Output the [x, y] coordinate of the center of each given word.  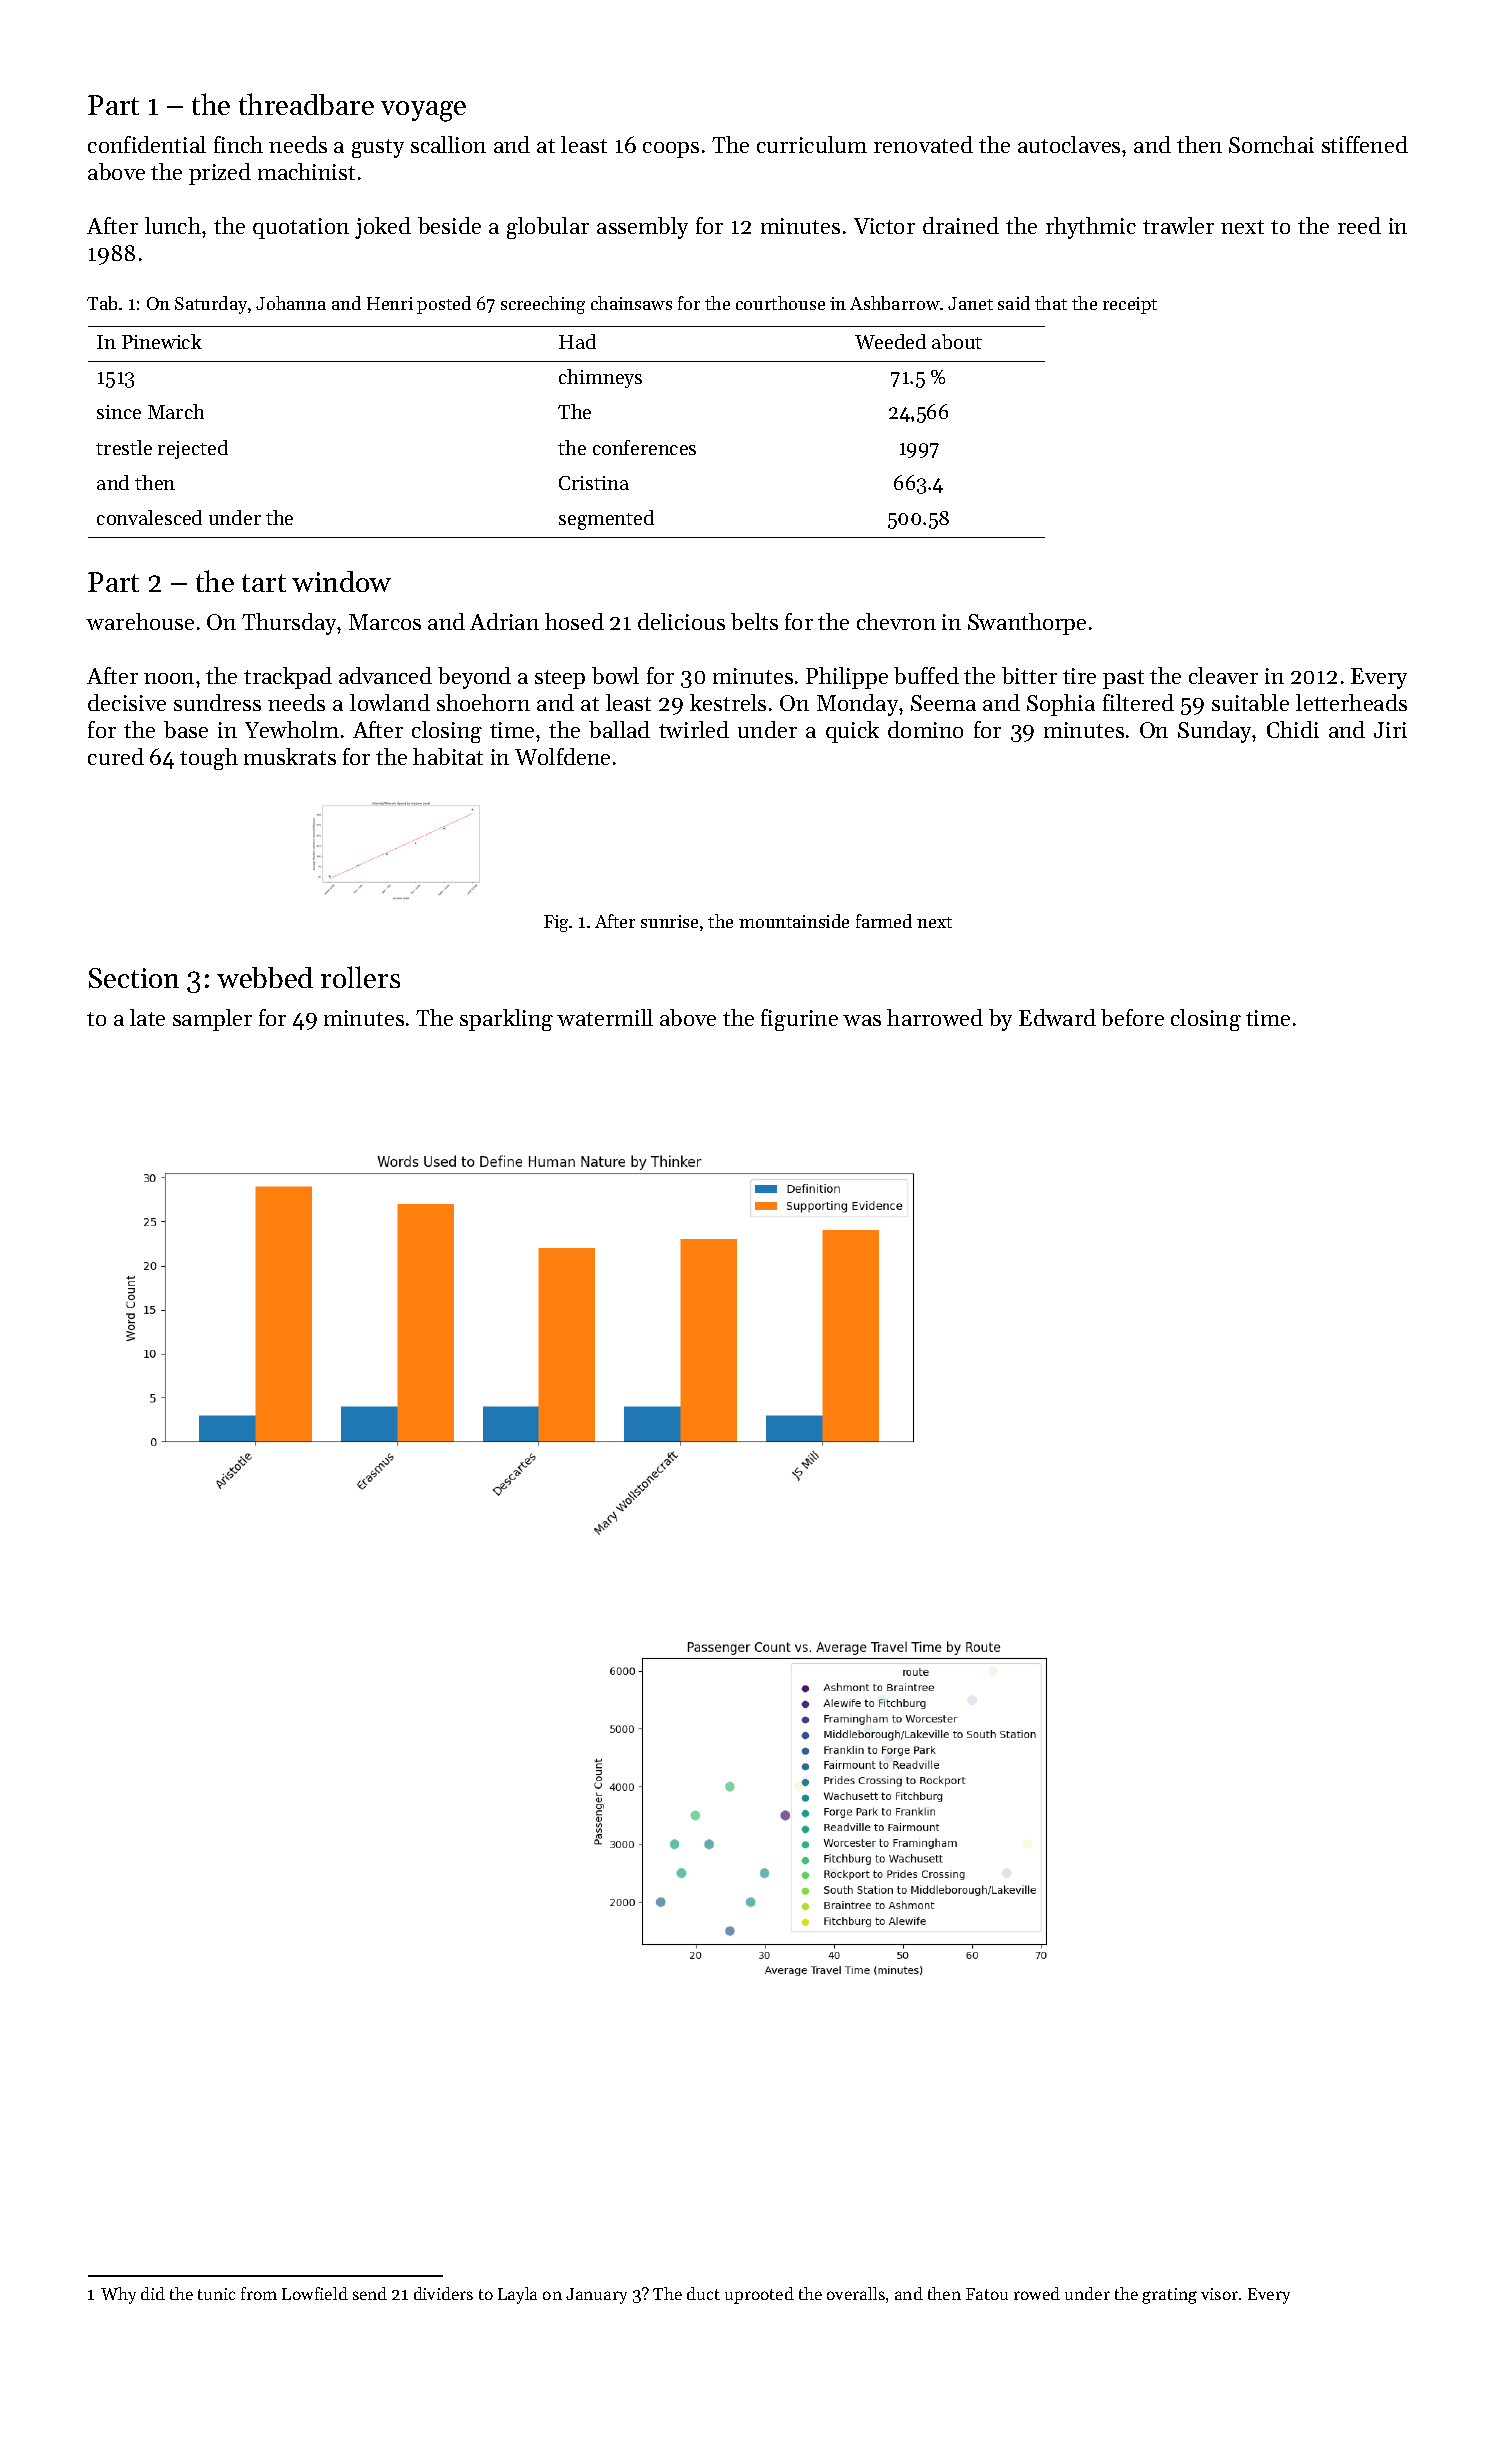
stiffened [1365, 144]
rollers [360, 977]
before [1132, 1017]
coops [671, 150]
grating [1169, 2296]
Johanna [291, 303]
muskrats [290, 756]
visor [1219, 2294]
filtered [1138, 702]
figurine [799, 1020]
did [153, 2293]
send [370, 2293]
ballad [619, 729]
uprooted [759, 2295]
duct [703, 2293]
